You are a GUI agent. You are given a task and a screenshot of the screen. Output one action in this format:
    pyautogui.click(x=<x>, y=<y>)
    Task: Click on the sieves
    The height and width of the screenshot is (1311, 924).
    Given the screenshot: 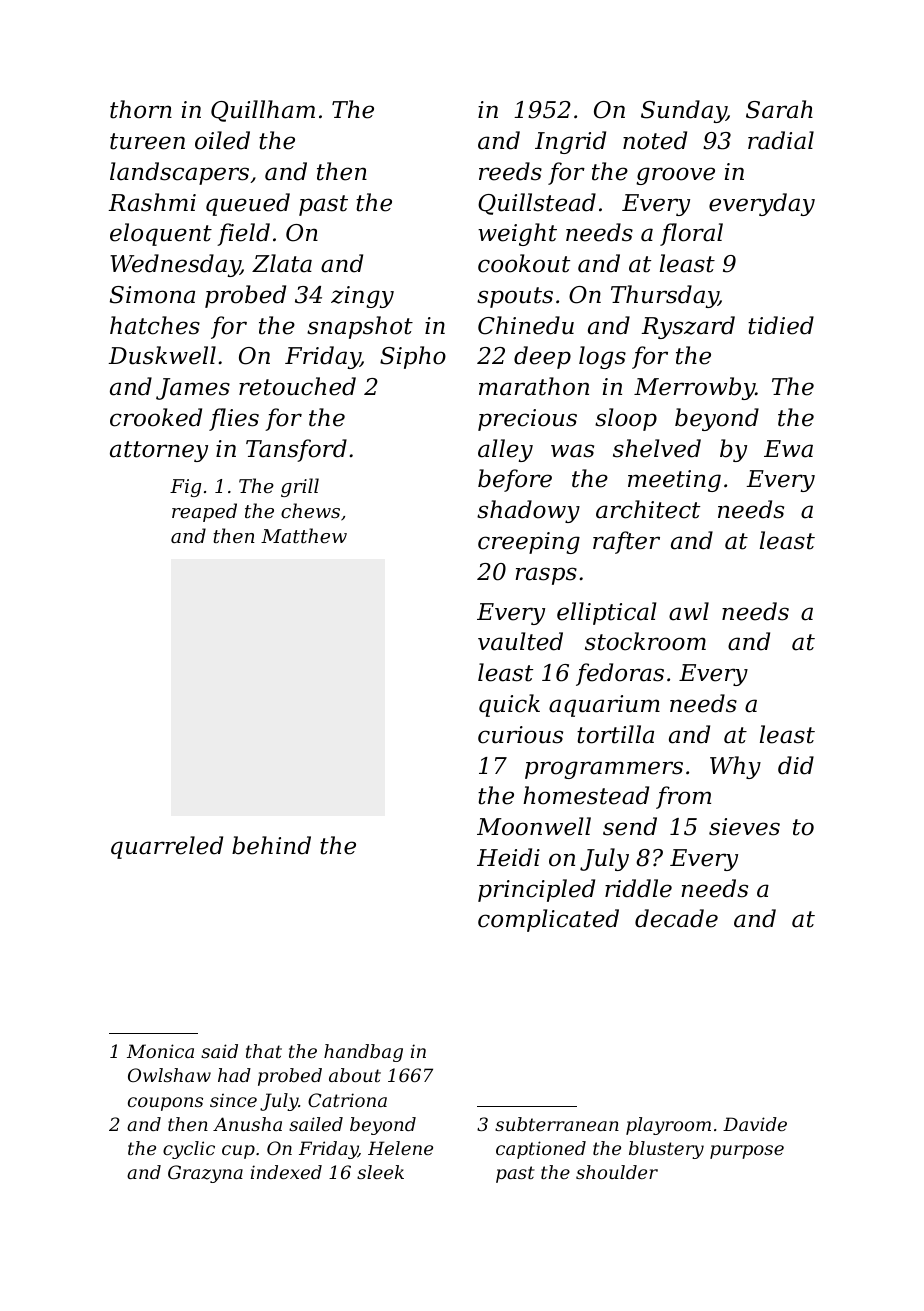 What is the action you would take?
    pyautogui.click(x=744, y=827)
